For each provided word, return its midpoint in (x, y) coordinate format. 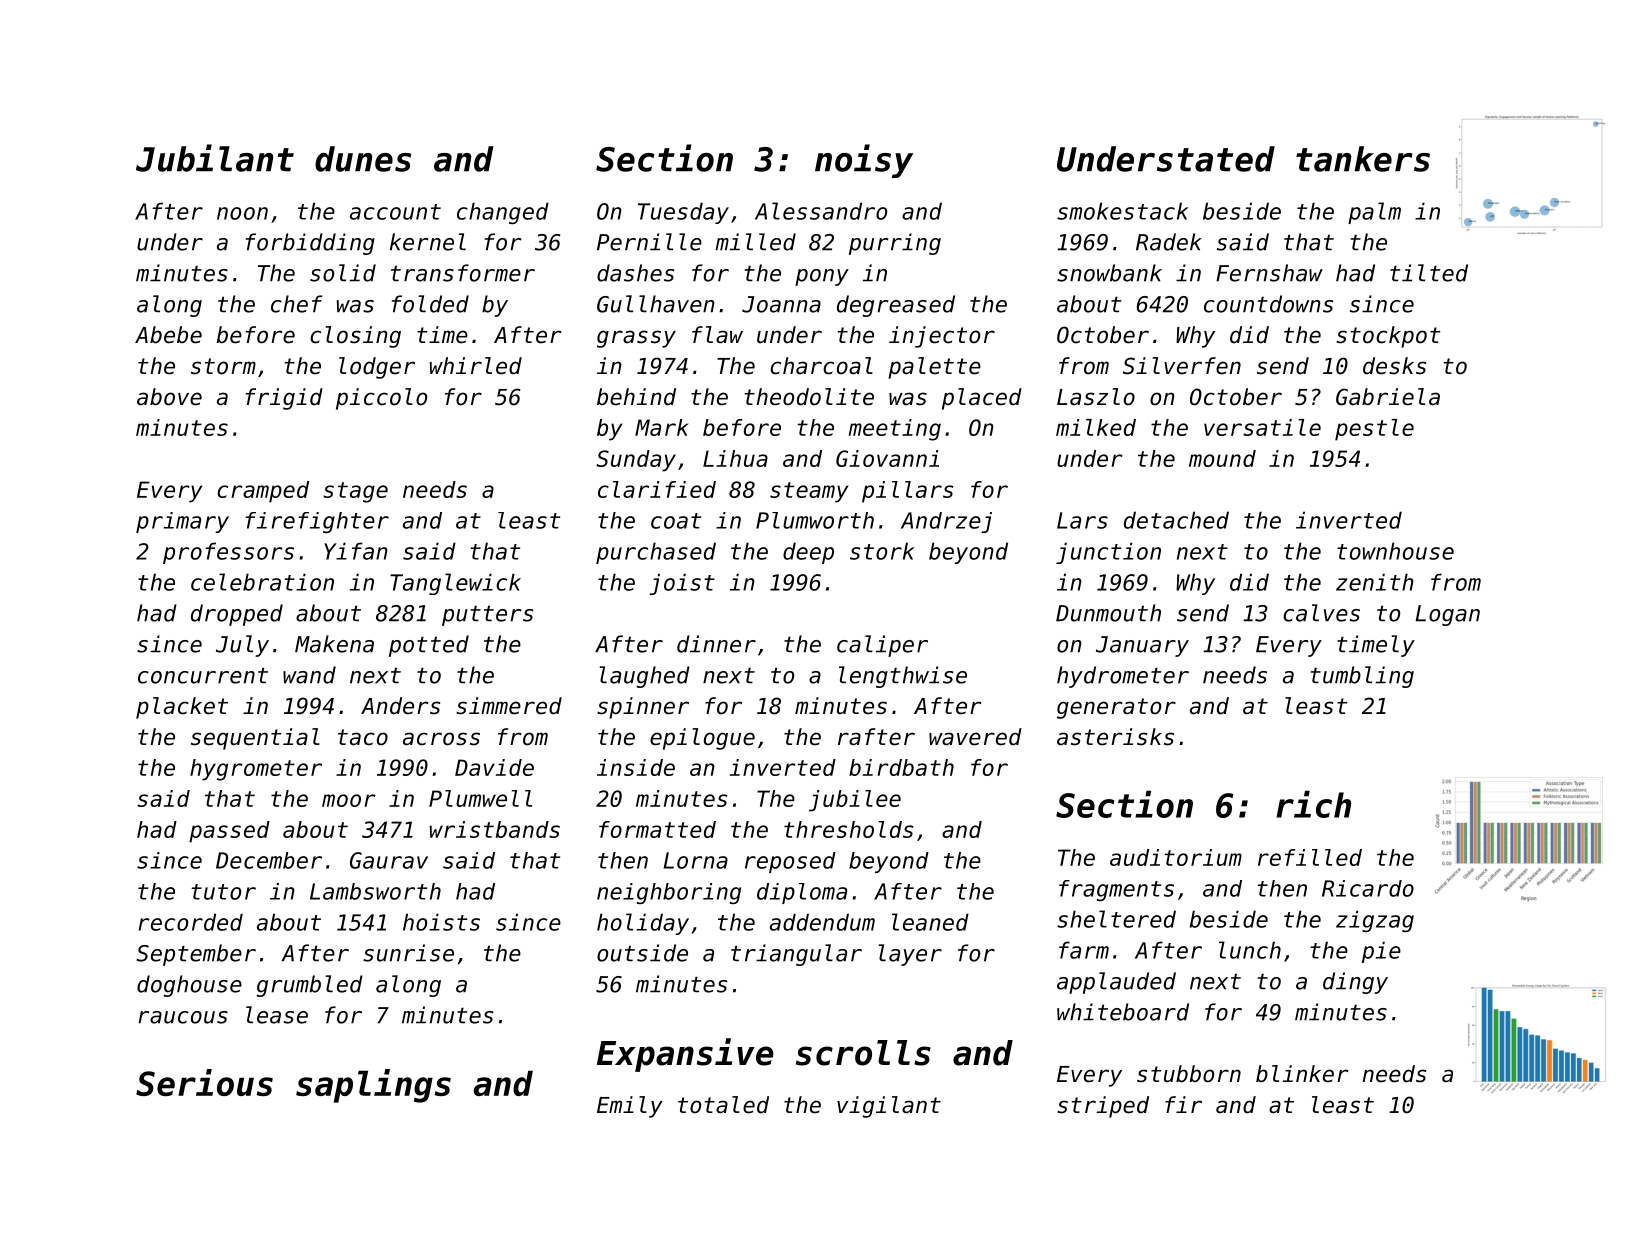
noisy (864, 161)
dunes (363, 159)
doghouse (189, 986)
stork (882, 551)
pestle (1374, 430)
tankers (1363, 159)
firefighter (317, 522)
